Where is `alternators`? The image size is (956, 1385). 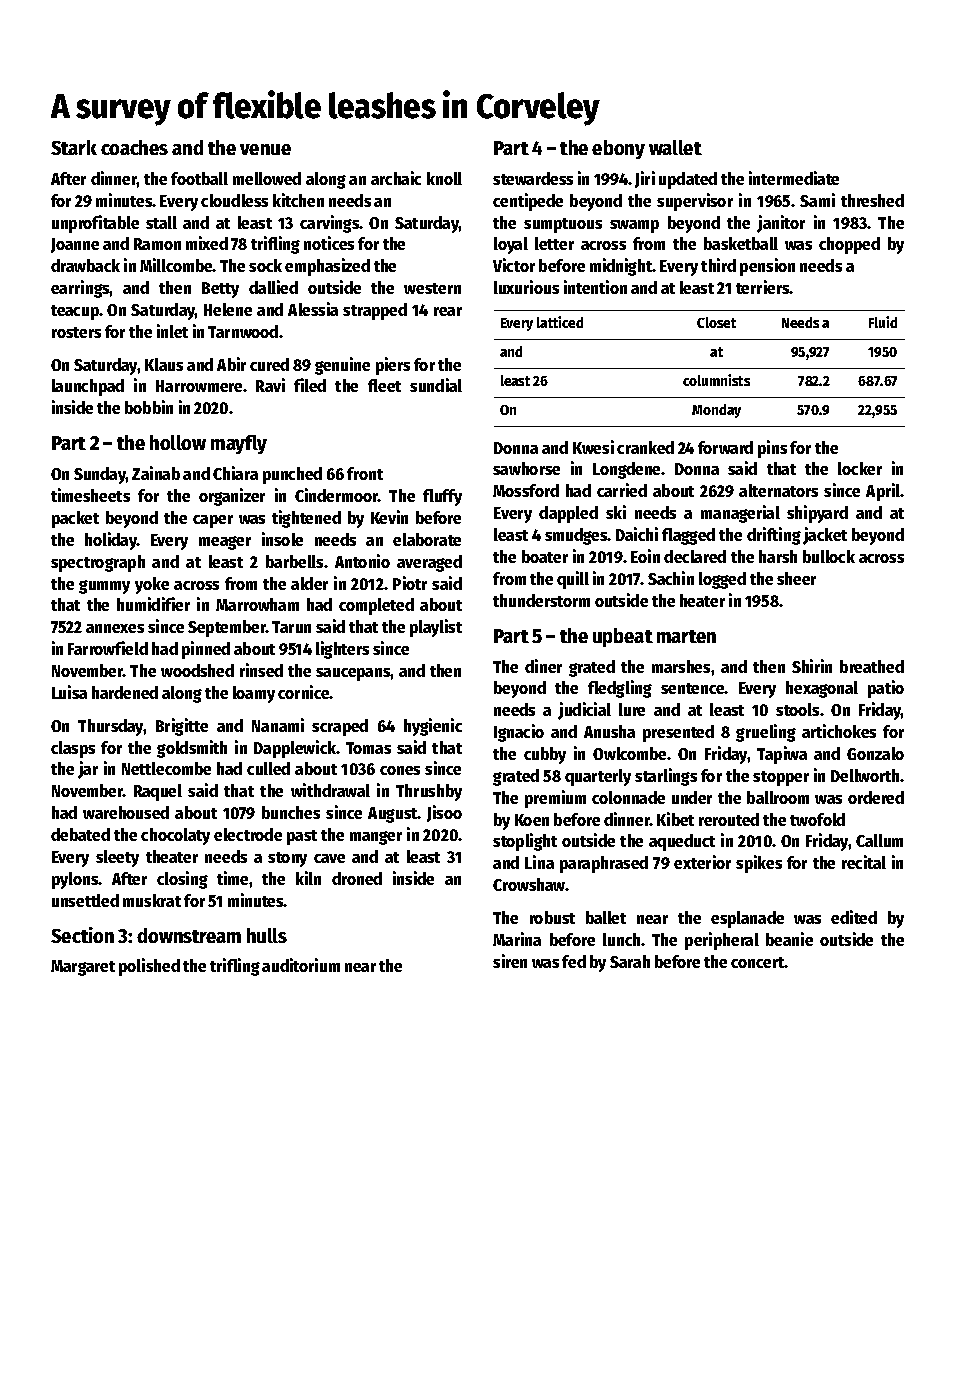
alternators is located at coordinates (778, 490).
